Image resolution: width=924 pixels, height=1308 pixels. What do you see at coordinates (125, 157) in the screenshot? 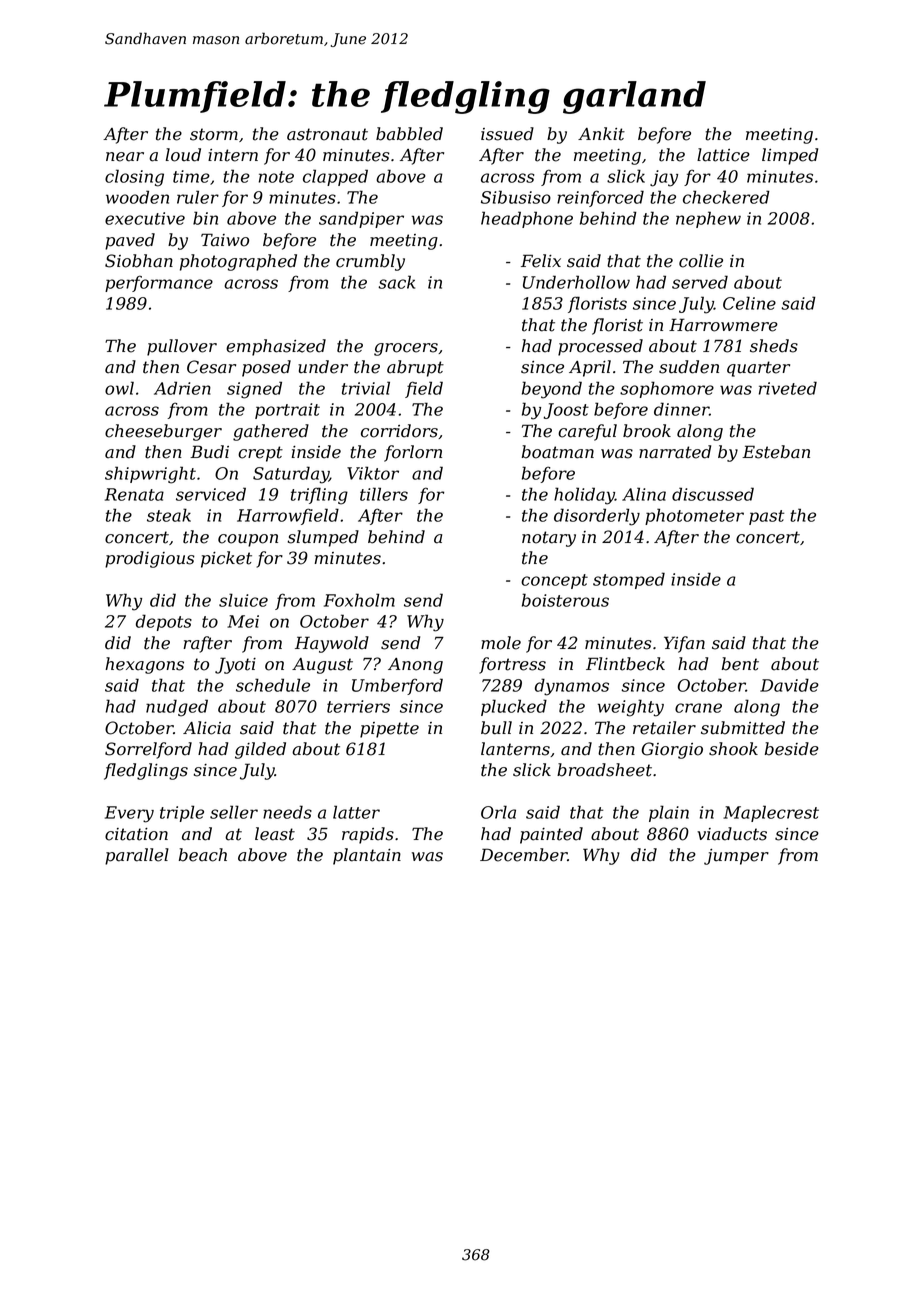
I see `near` at bounding box center [125, 157].
